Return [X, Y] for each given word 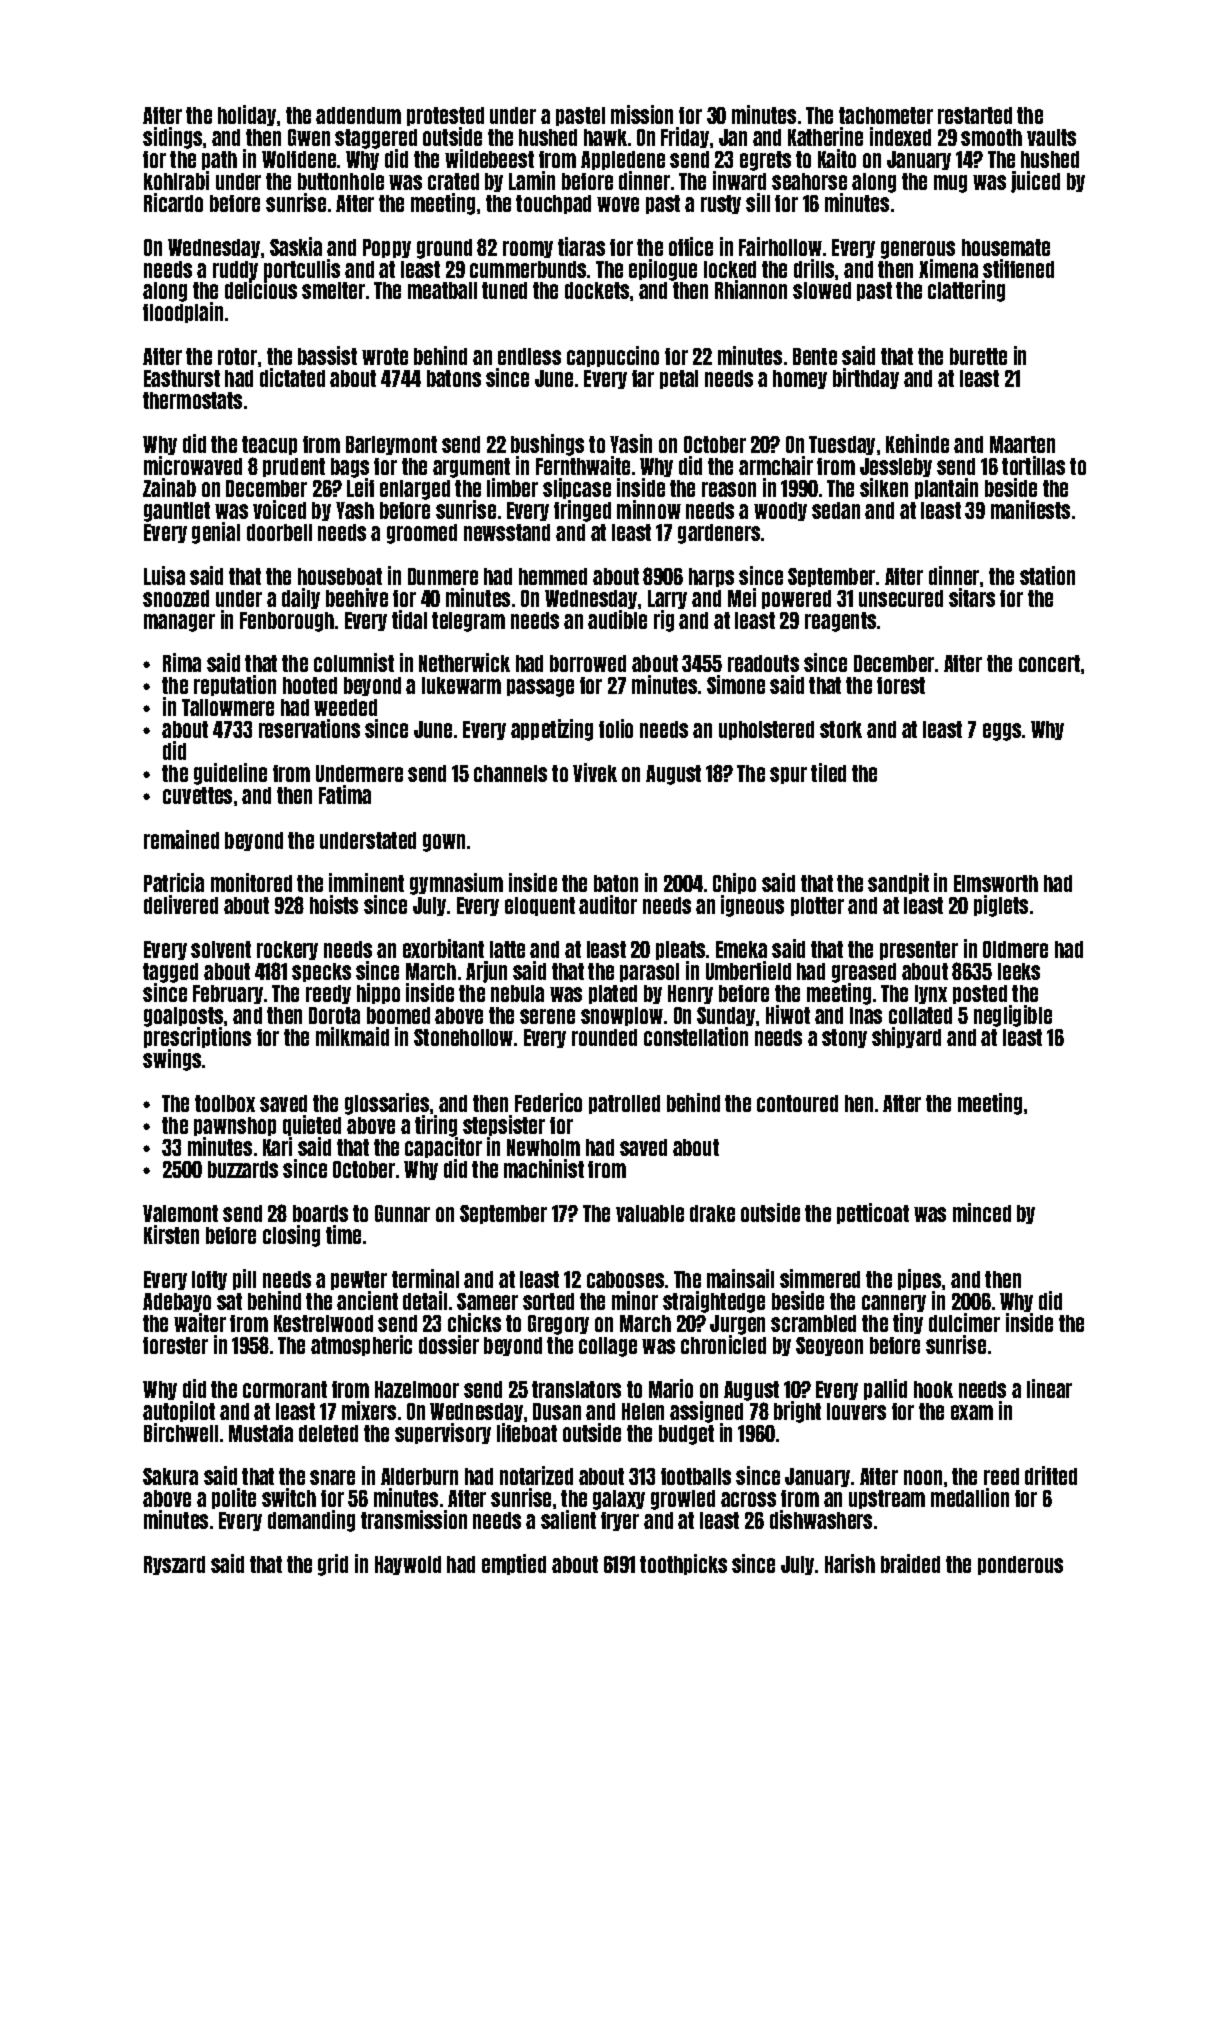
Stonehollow [463, 1037]
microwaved [193, 465]
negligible [1013, 1016]
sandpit [898, 883]
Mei [742, 597]
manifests [1030, 509]
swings [172, 1060]
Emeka [741, 949]
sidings [172, 138]
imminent [366, 882]
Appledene [623, 160]
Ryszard [174, 1565]
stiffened [1018, 268]
